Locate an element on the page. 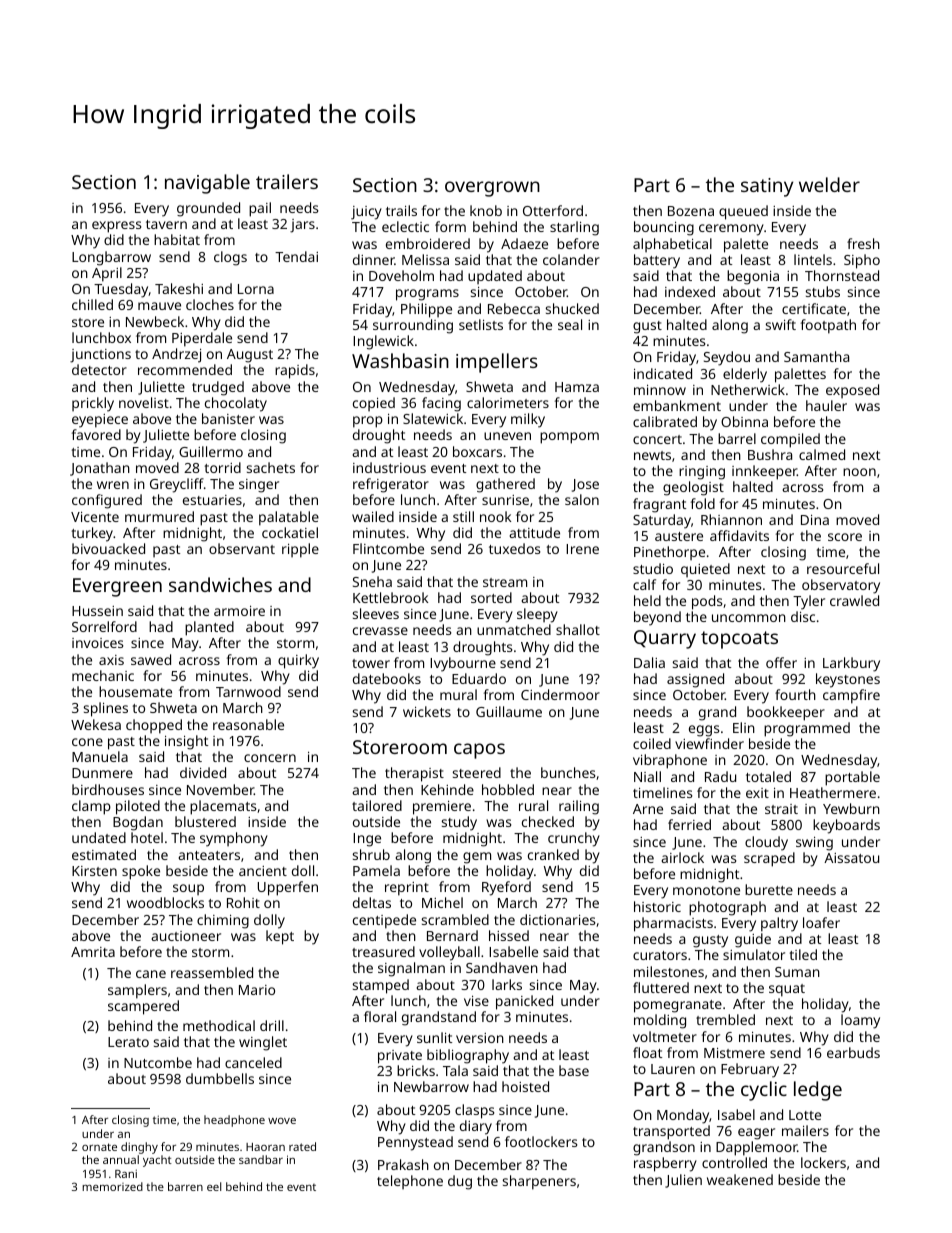 This image has width=952, height=1233. therapist is located at coordinates (414, 774).
